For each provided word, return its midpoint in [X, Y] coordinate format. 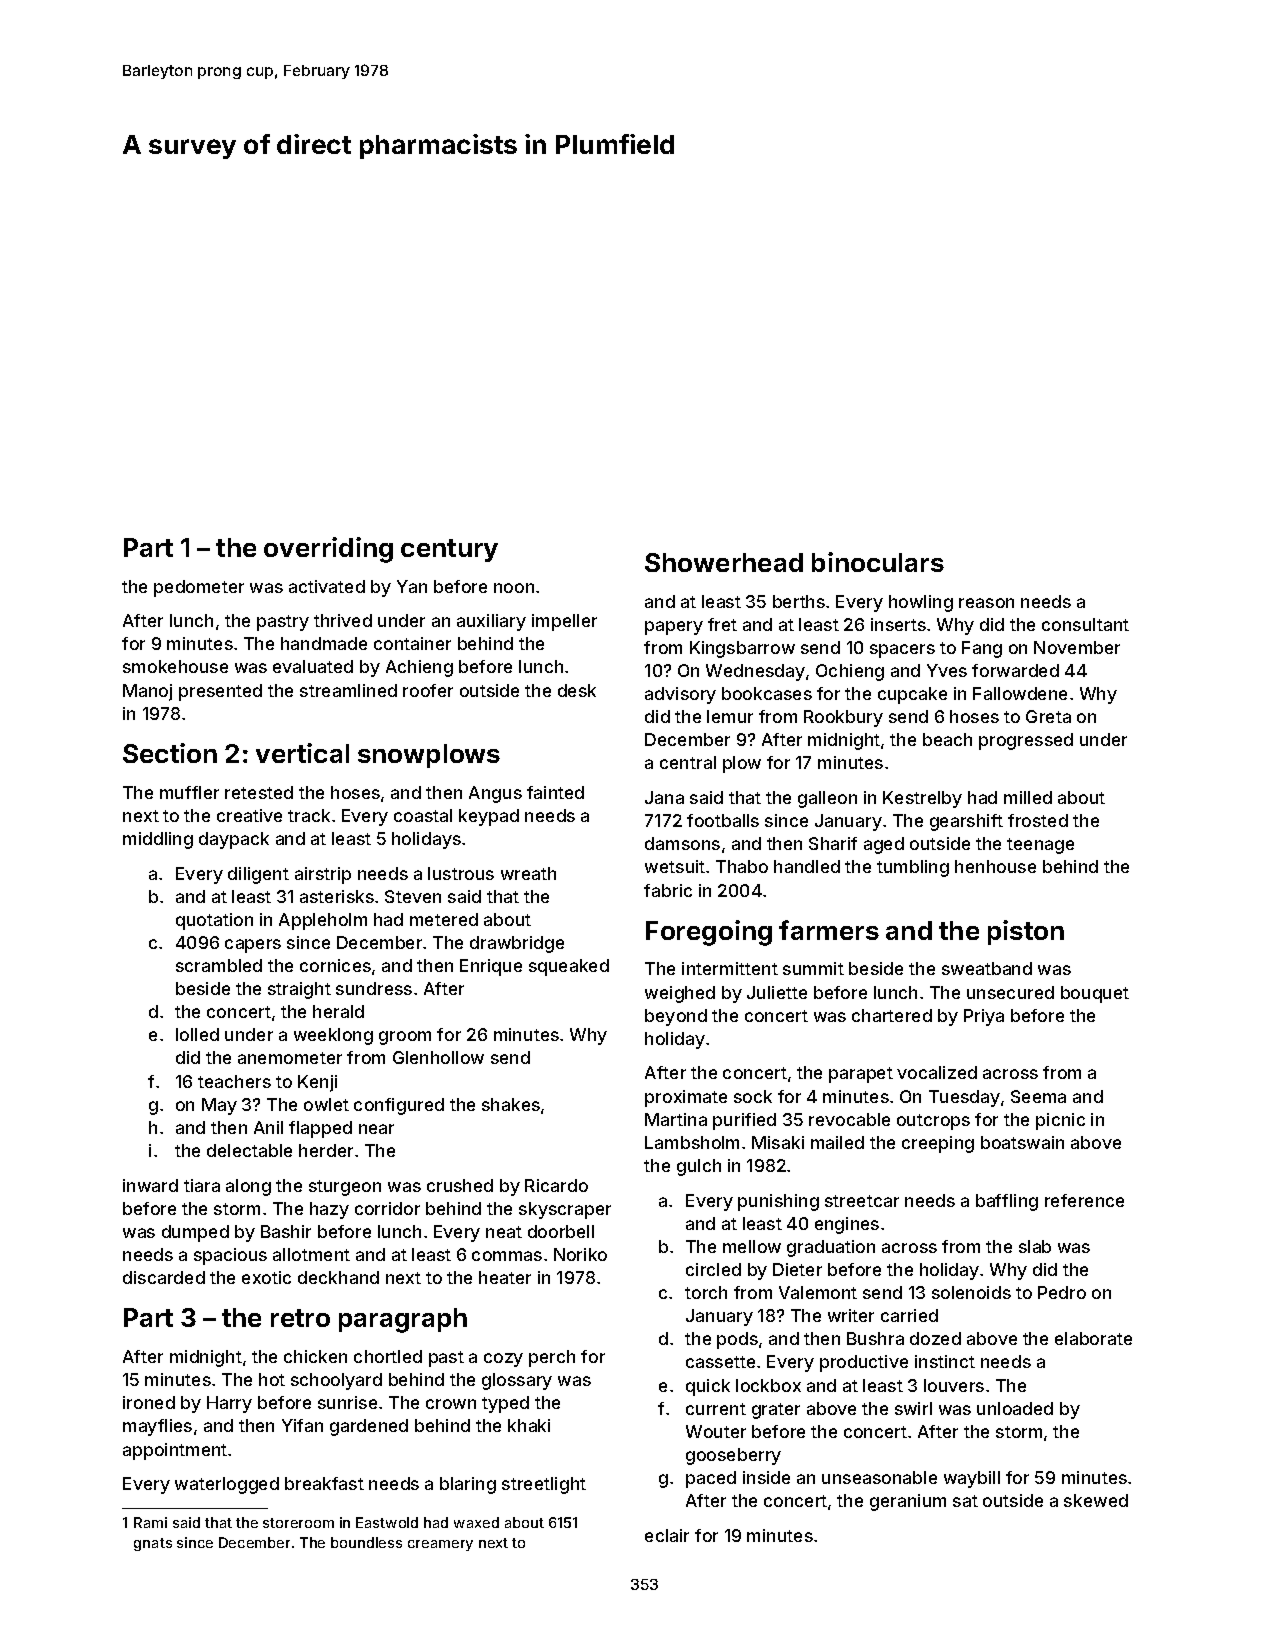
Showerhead [724, 562]
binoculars [878, 562]
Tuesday [964, 1098]
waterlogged [227, 1485]
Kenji [317, 1083]
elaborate [1093, 1338]
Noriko [580, 1254]
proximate [686, 1098]
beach [947, 739]
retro [300, 1318]
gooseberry [733, 1456]
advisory [680, 695]
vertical [302, 753]
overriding [328, 550]
